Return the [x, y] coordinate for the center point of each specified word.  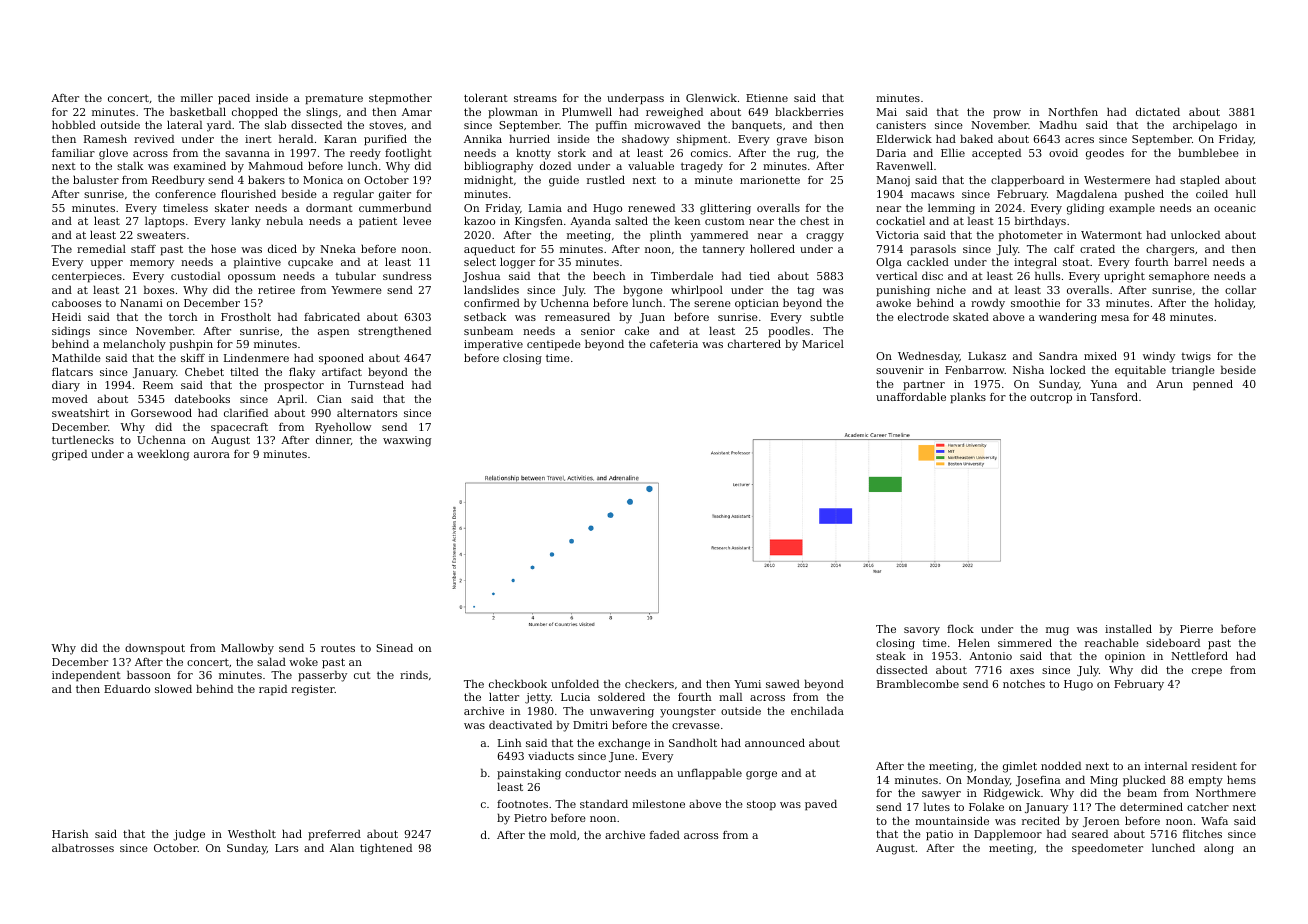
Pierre [1196, 629]
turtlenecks [83, 439]
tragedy [702, 167]
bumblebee [1208, 152]
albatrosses [83, 847]
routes [338, 648]
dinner [333, 440]
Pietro [530, 818]
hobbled [74, 124]
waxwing [407, 441]
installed [1128, 628]
